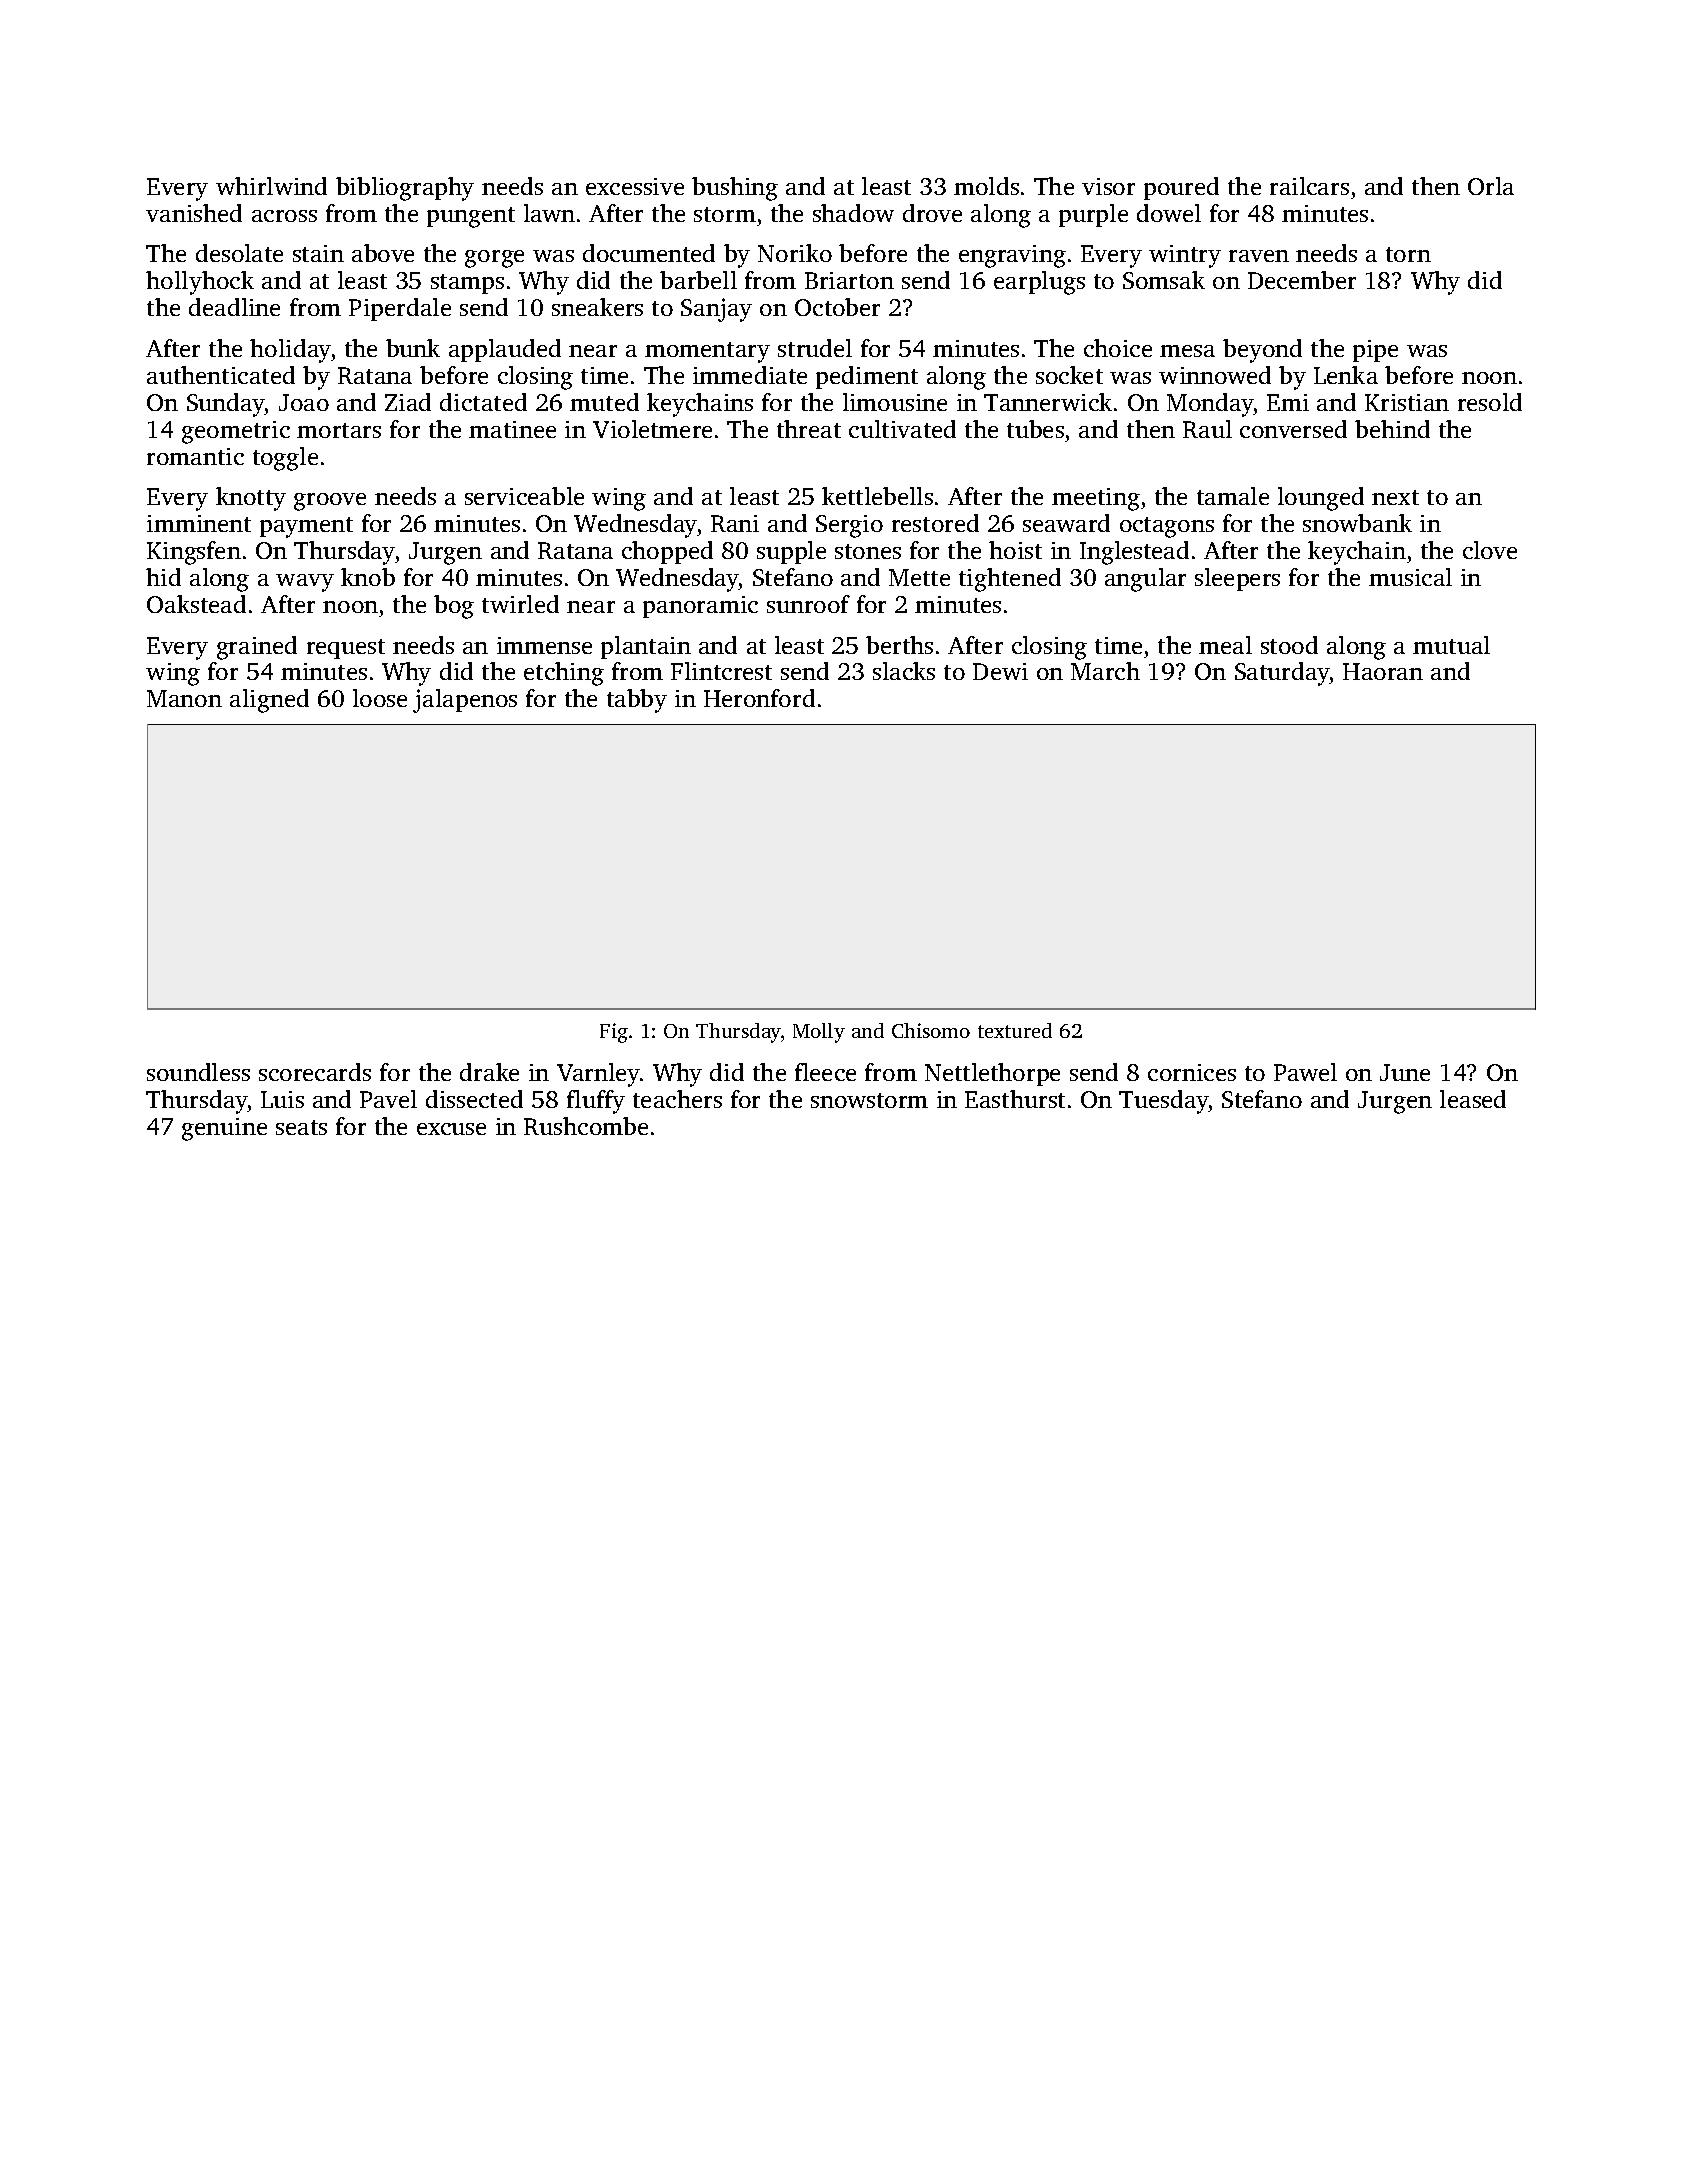  Describe the element at coordinates (269, 701) in the page. I see `aligned` at that location.
